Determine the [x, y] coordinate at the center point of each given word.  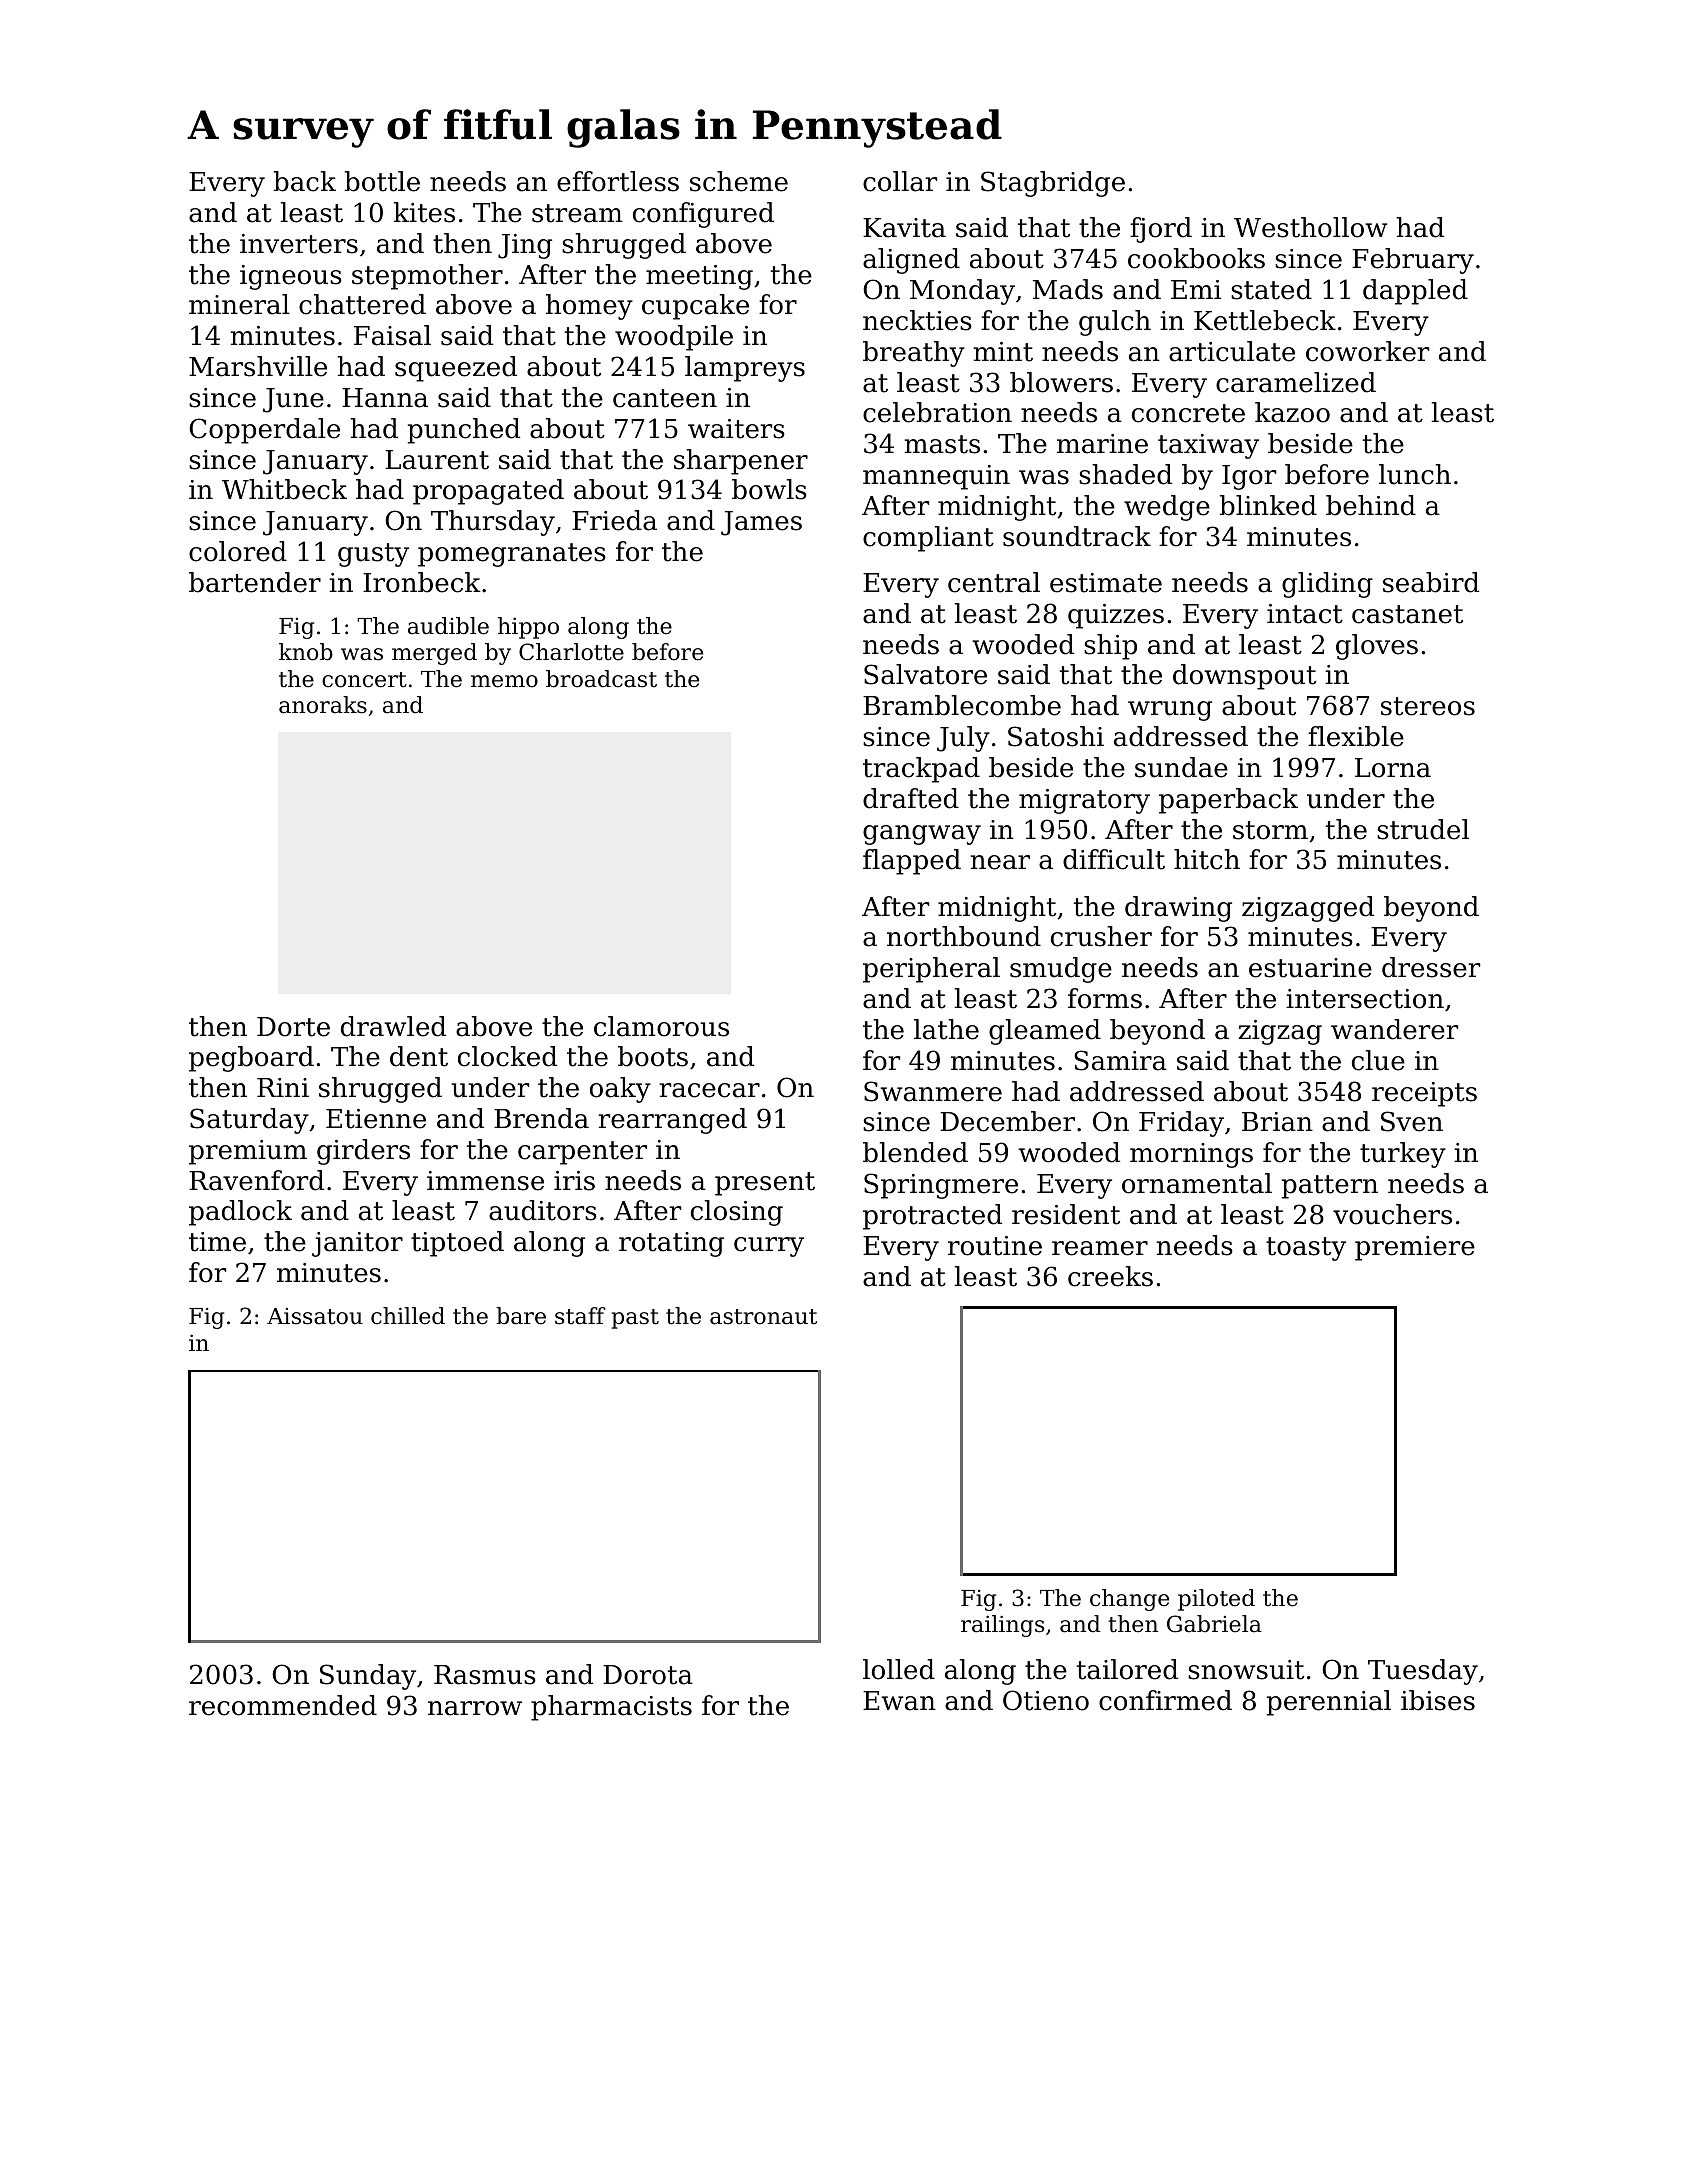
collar [900, 181]
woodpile [674, 338]
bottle [382, 181]
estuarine [1310, 968]
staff [580, 1316]
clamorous [661, 1026]
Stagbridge [1053, 184]
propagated [488, 492]
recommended [283, 1705]
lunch [1415, 474]
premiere [1415, 1248]
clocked [507, 1056]
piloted [1216, 1600]
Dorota [648, 1675]
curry [769, 1247]
